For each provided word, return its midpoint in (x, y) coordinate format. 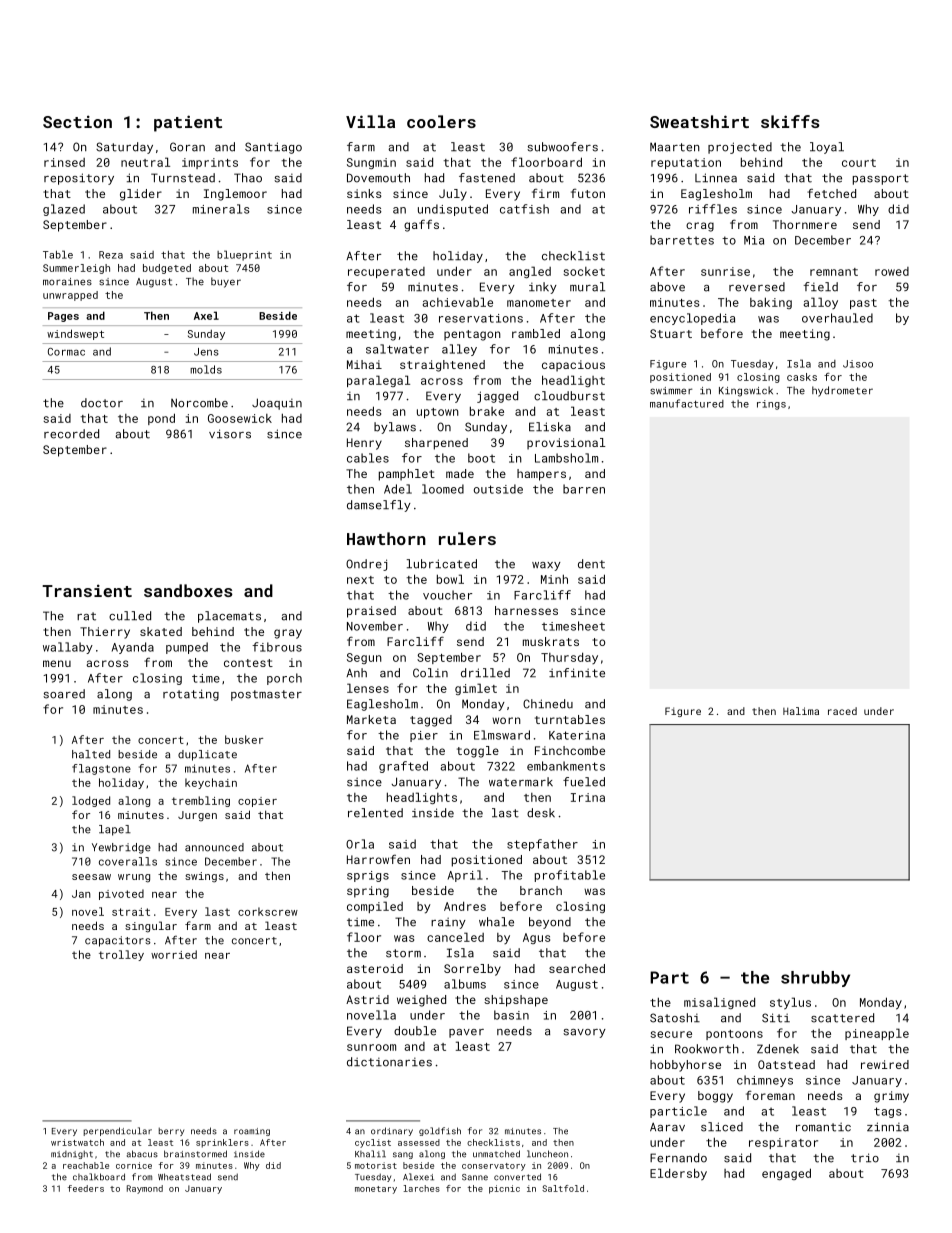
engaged (786, 1174)
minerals (221, 209)
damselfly (379, 506)
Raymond (145, 1189)
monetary (376, 1190)
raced (842, 711)
